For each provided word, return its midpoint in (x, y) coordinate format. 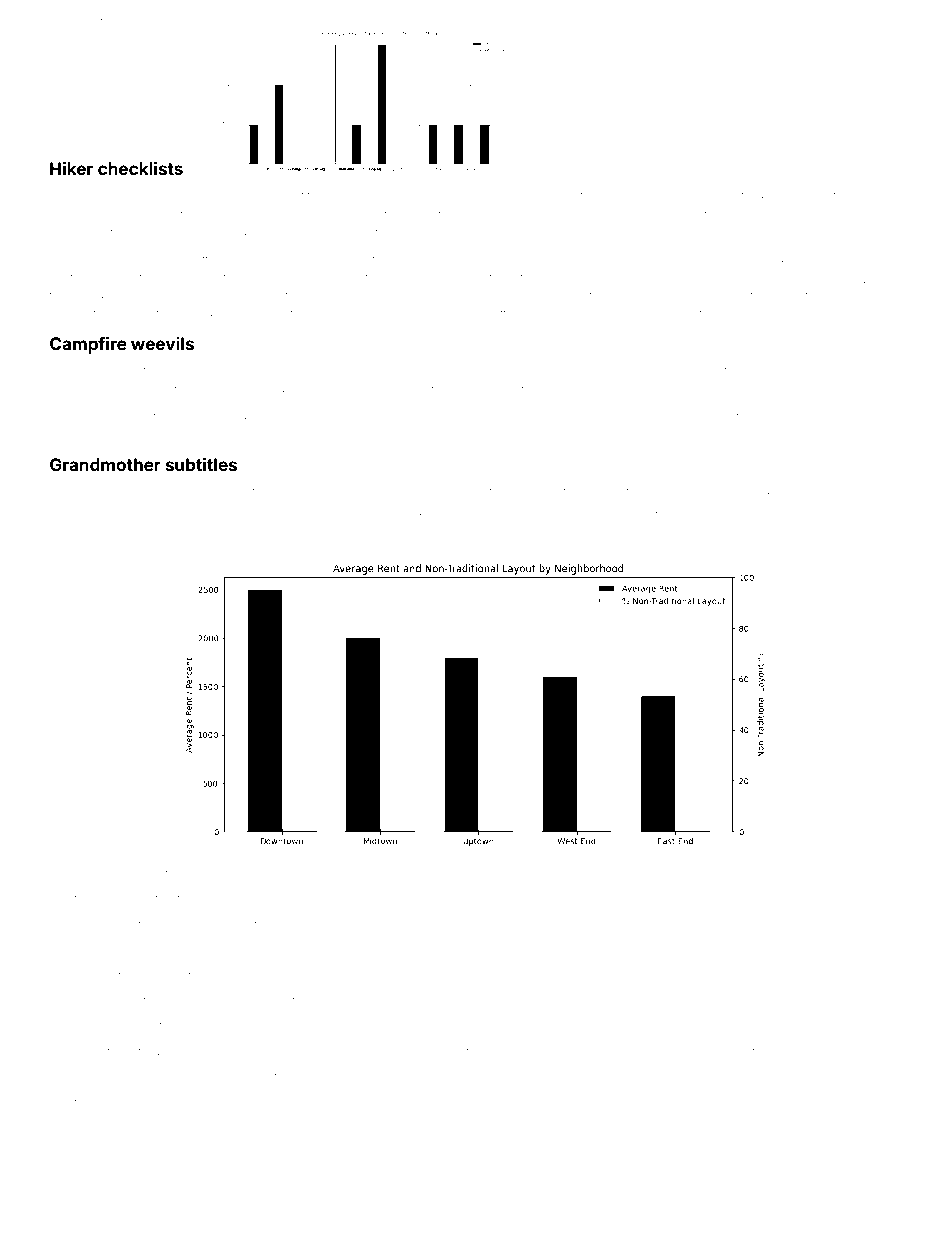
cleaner (597, 1027)
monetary (574, 198)
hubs (770, 314)
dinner (202, 875)
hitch (88, 874)
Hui (398, 537)
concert (502, 390)
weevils (162, 343)
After (166, 874)
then (718, 261)
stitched (317, 196)
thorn (158, 1001)
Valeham (666, 1052)
